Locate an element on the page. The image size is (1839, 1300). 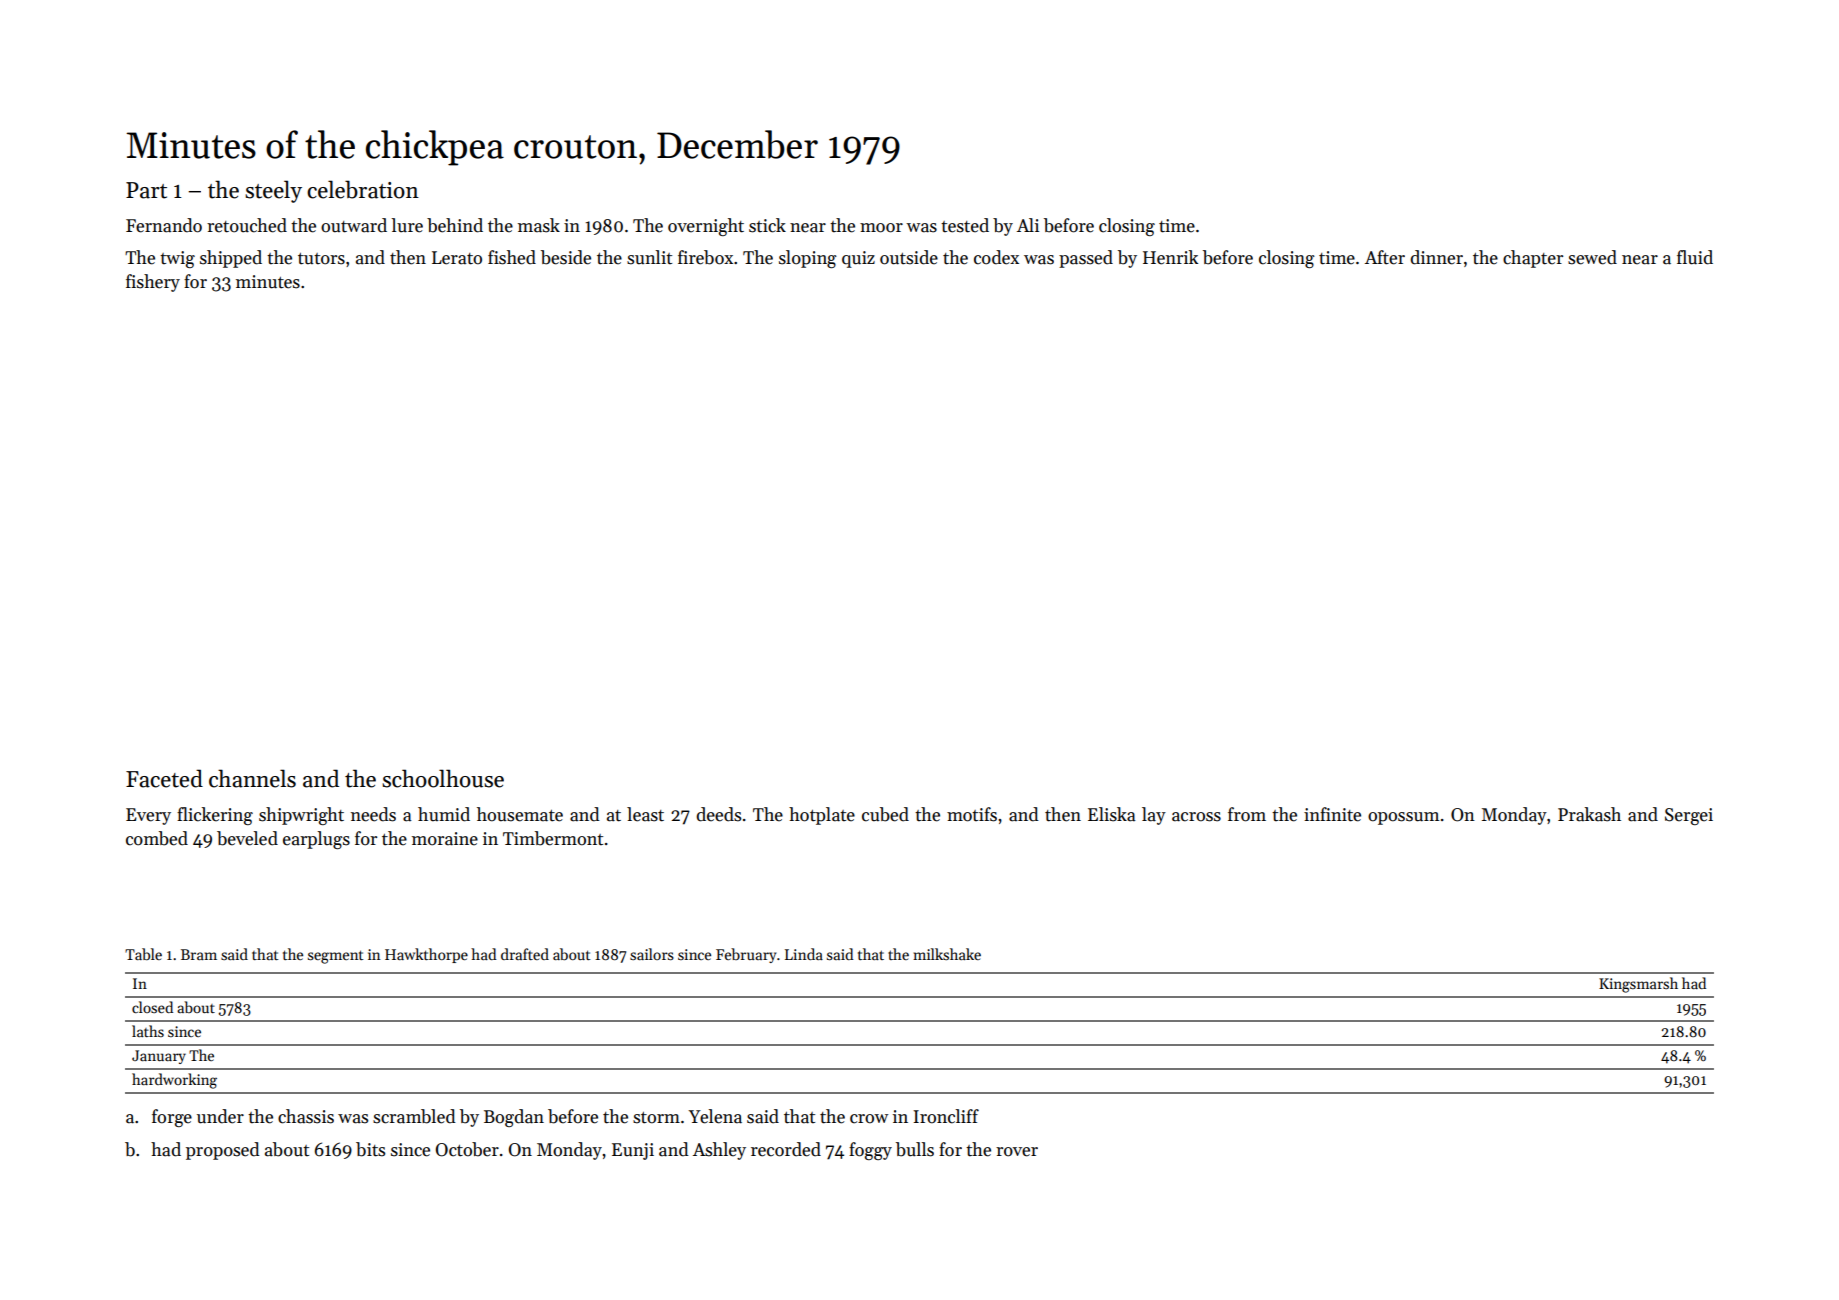
from is located at coordinates (1247, 814).
